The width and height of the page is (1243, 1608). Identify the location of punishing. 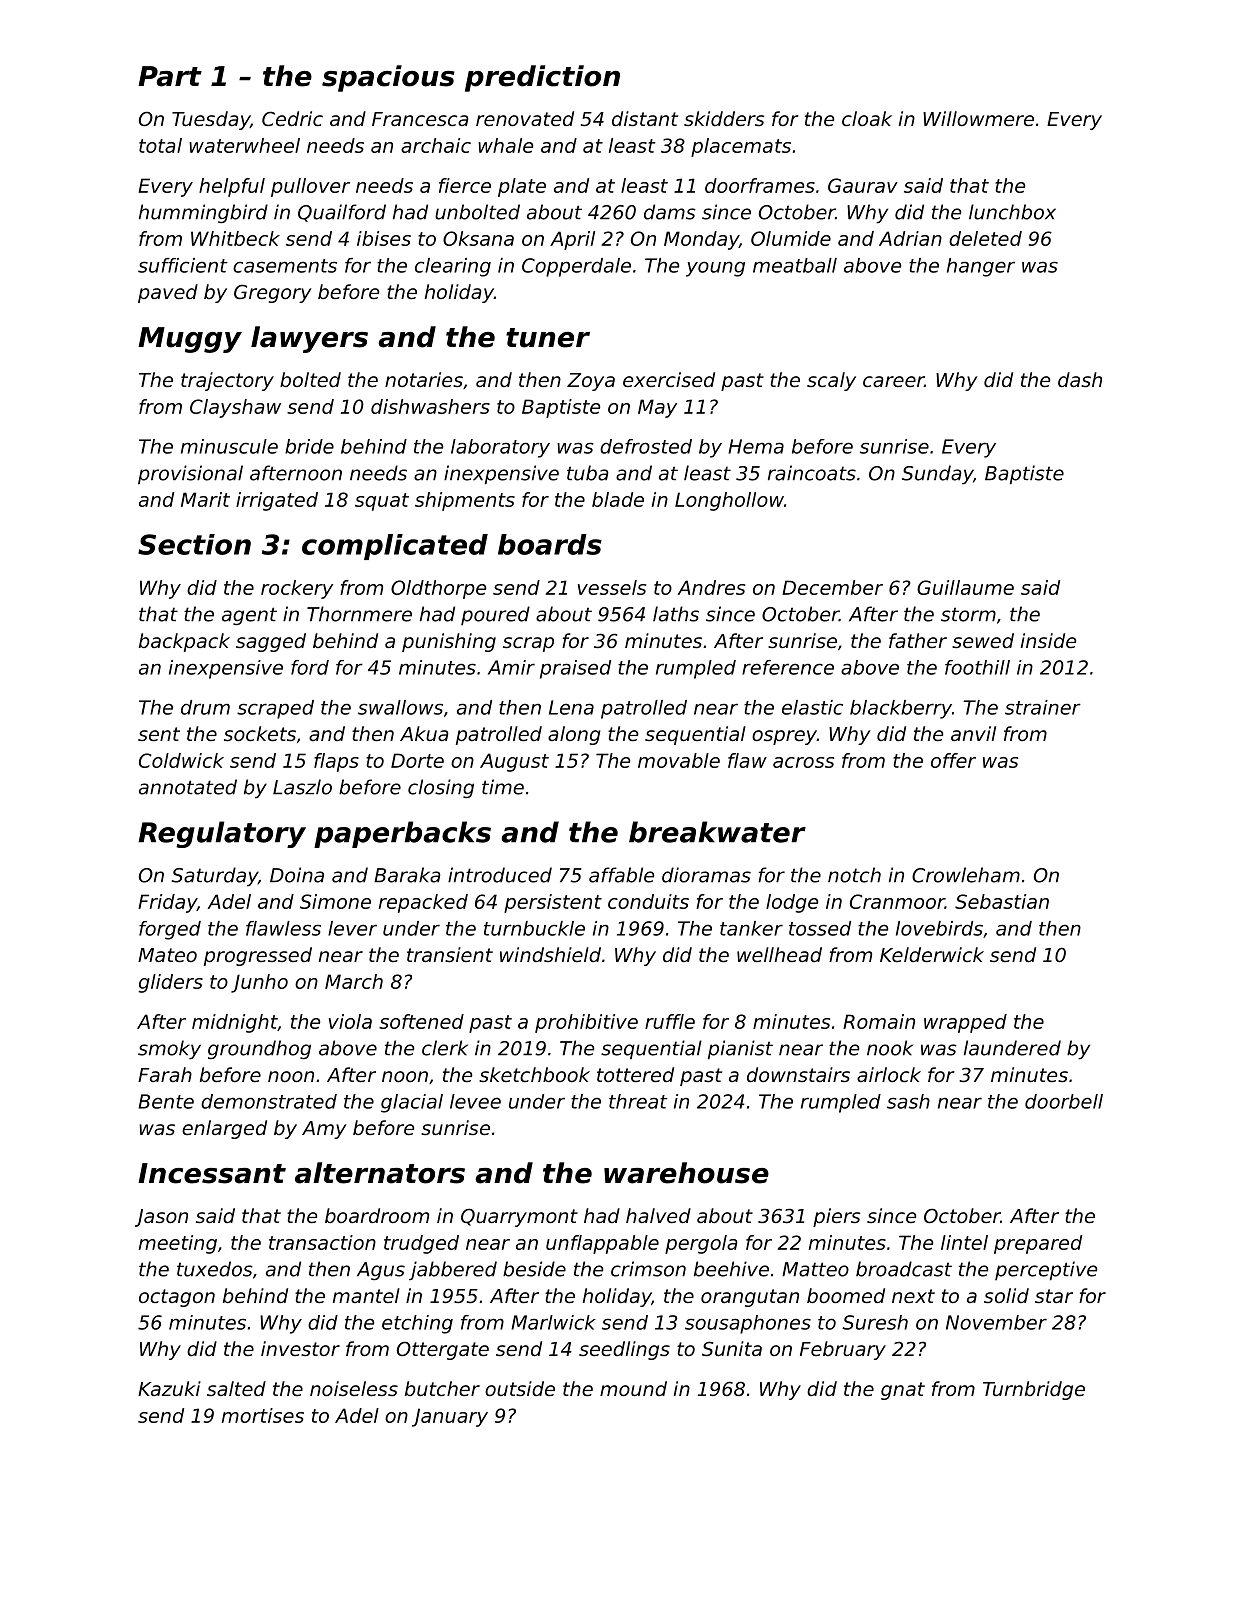
(449, 642).
